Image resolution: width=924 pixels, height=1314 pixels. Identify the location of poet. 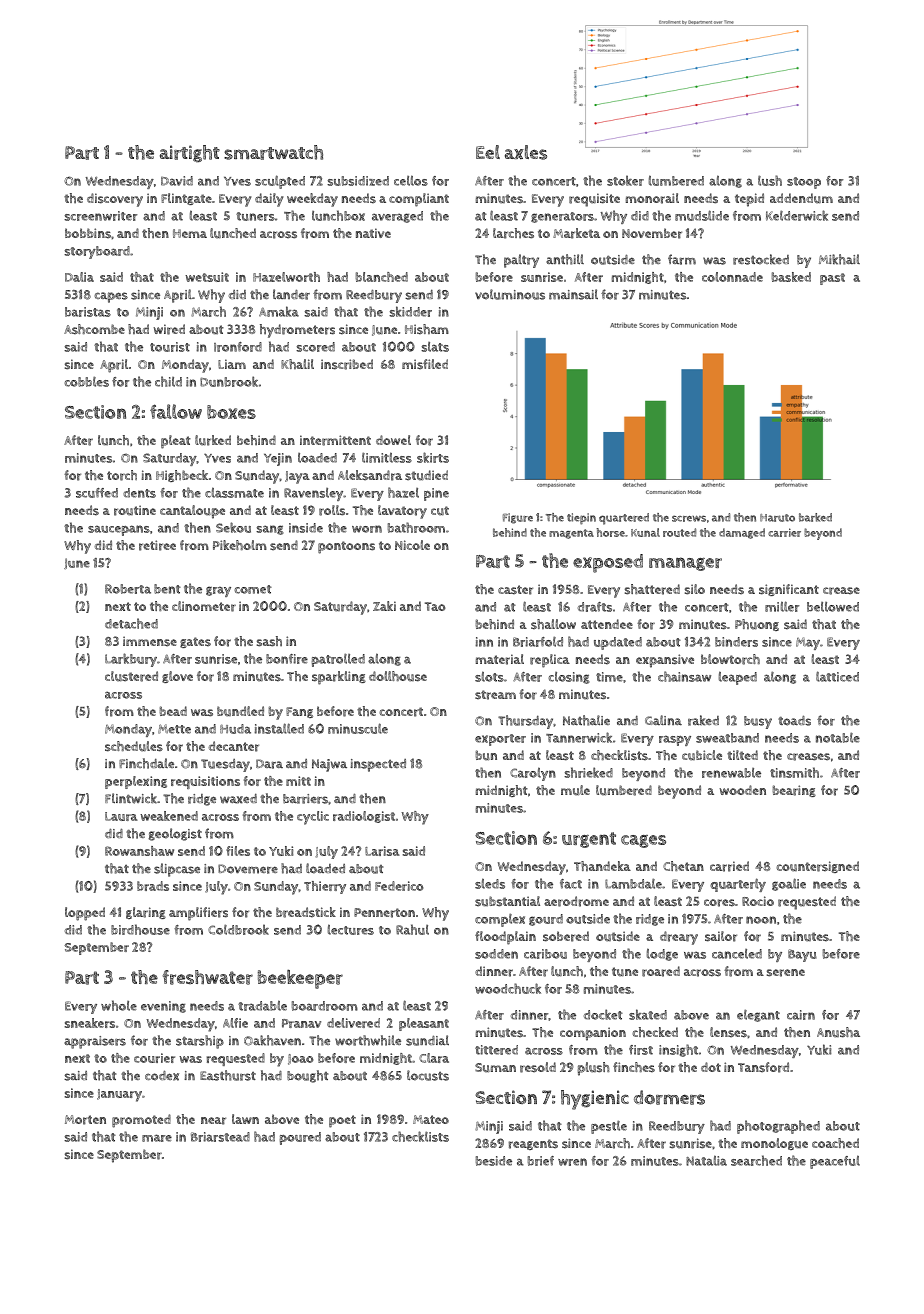
(342, 1121).
